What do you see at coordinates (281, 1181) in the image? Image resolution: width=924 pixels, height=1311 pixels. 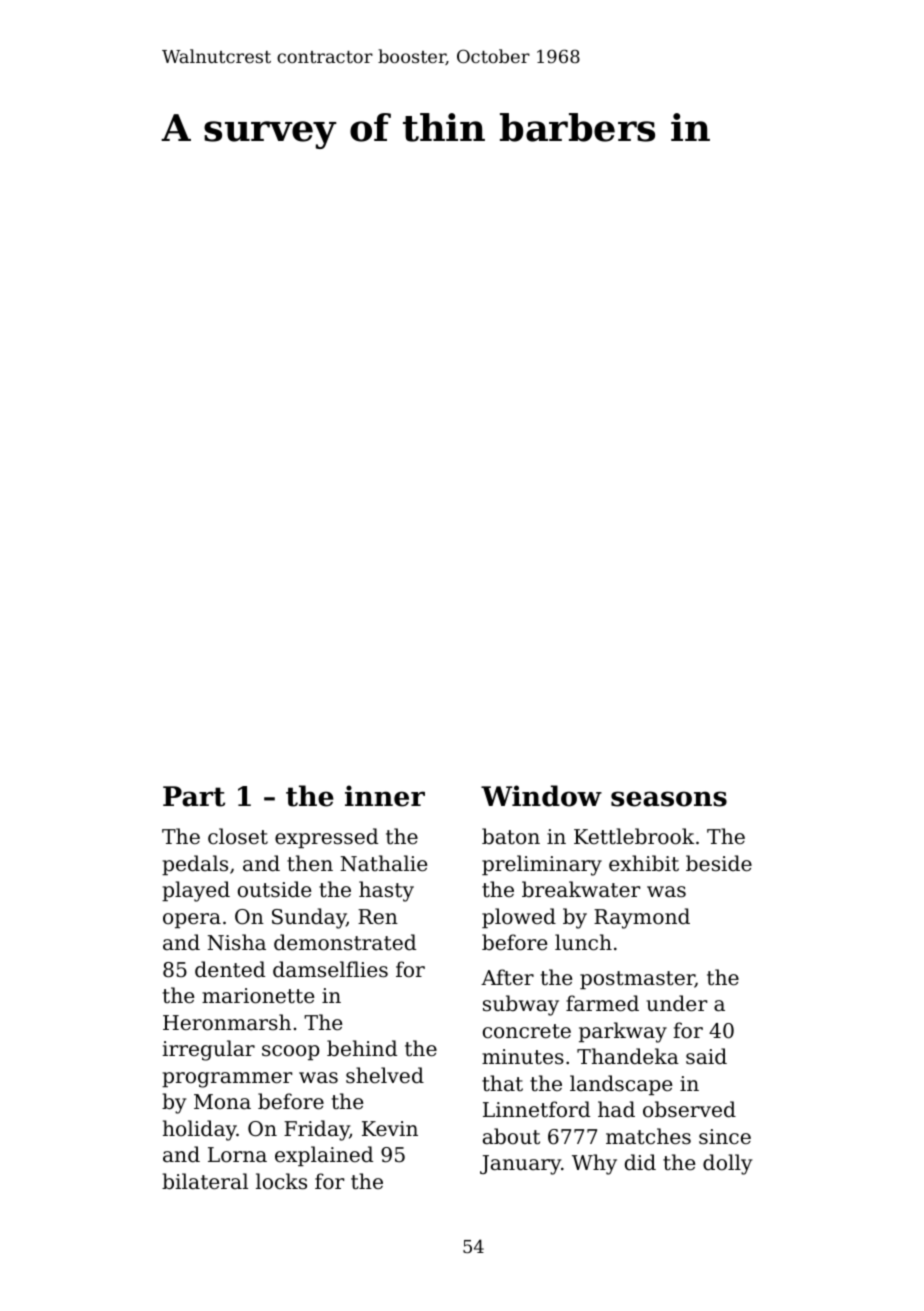 I see `locks` at bounding box center [281, 1181].
